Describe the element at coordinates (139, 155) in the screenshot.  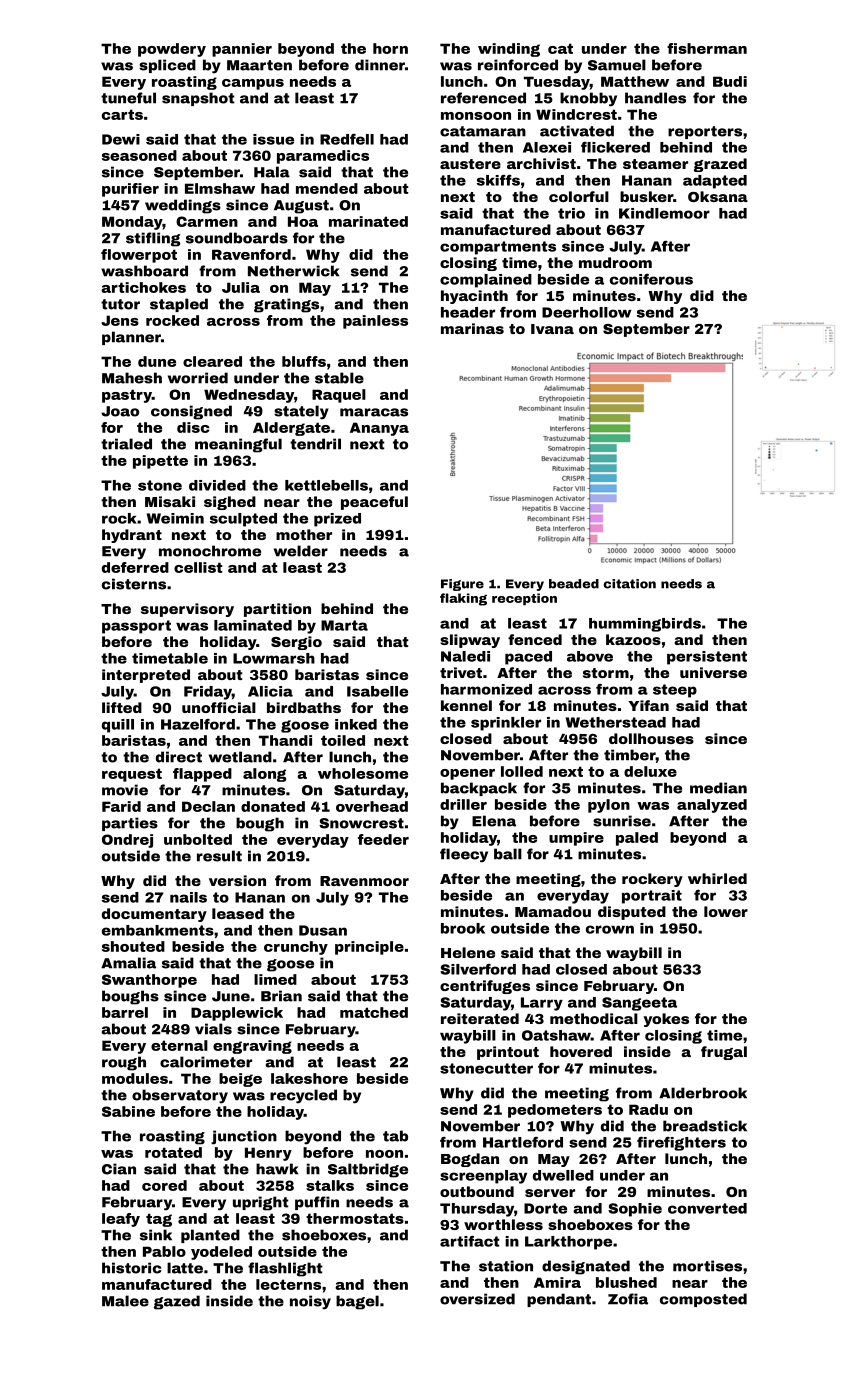
I see `seasoned` at that location.
